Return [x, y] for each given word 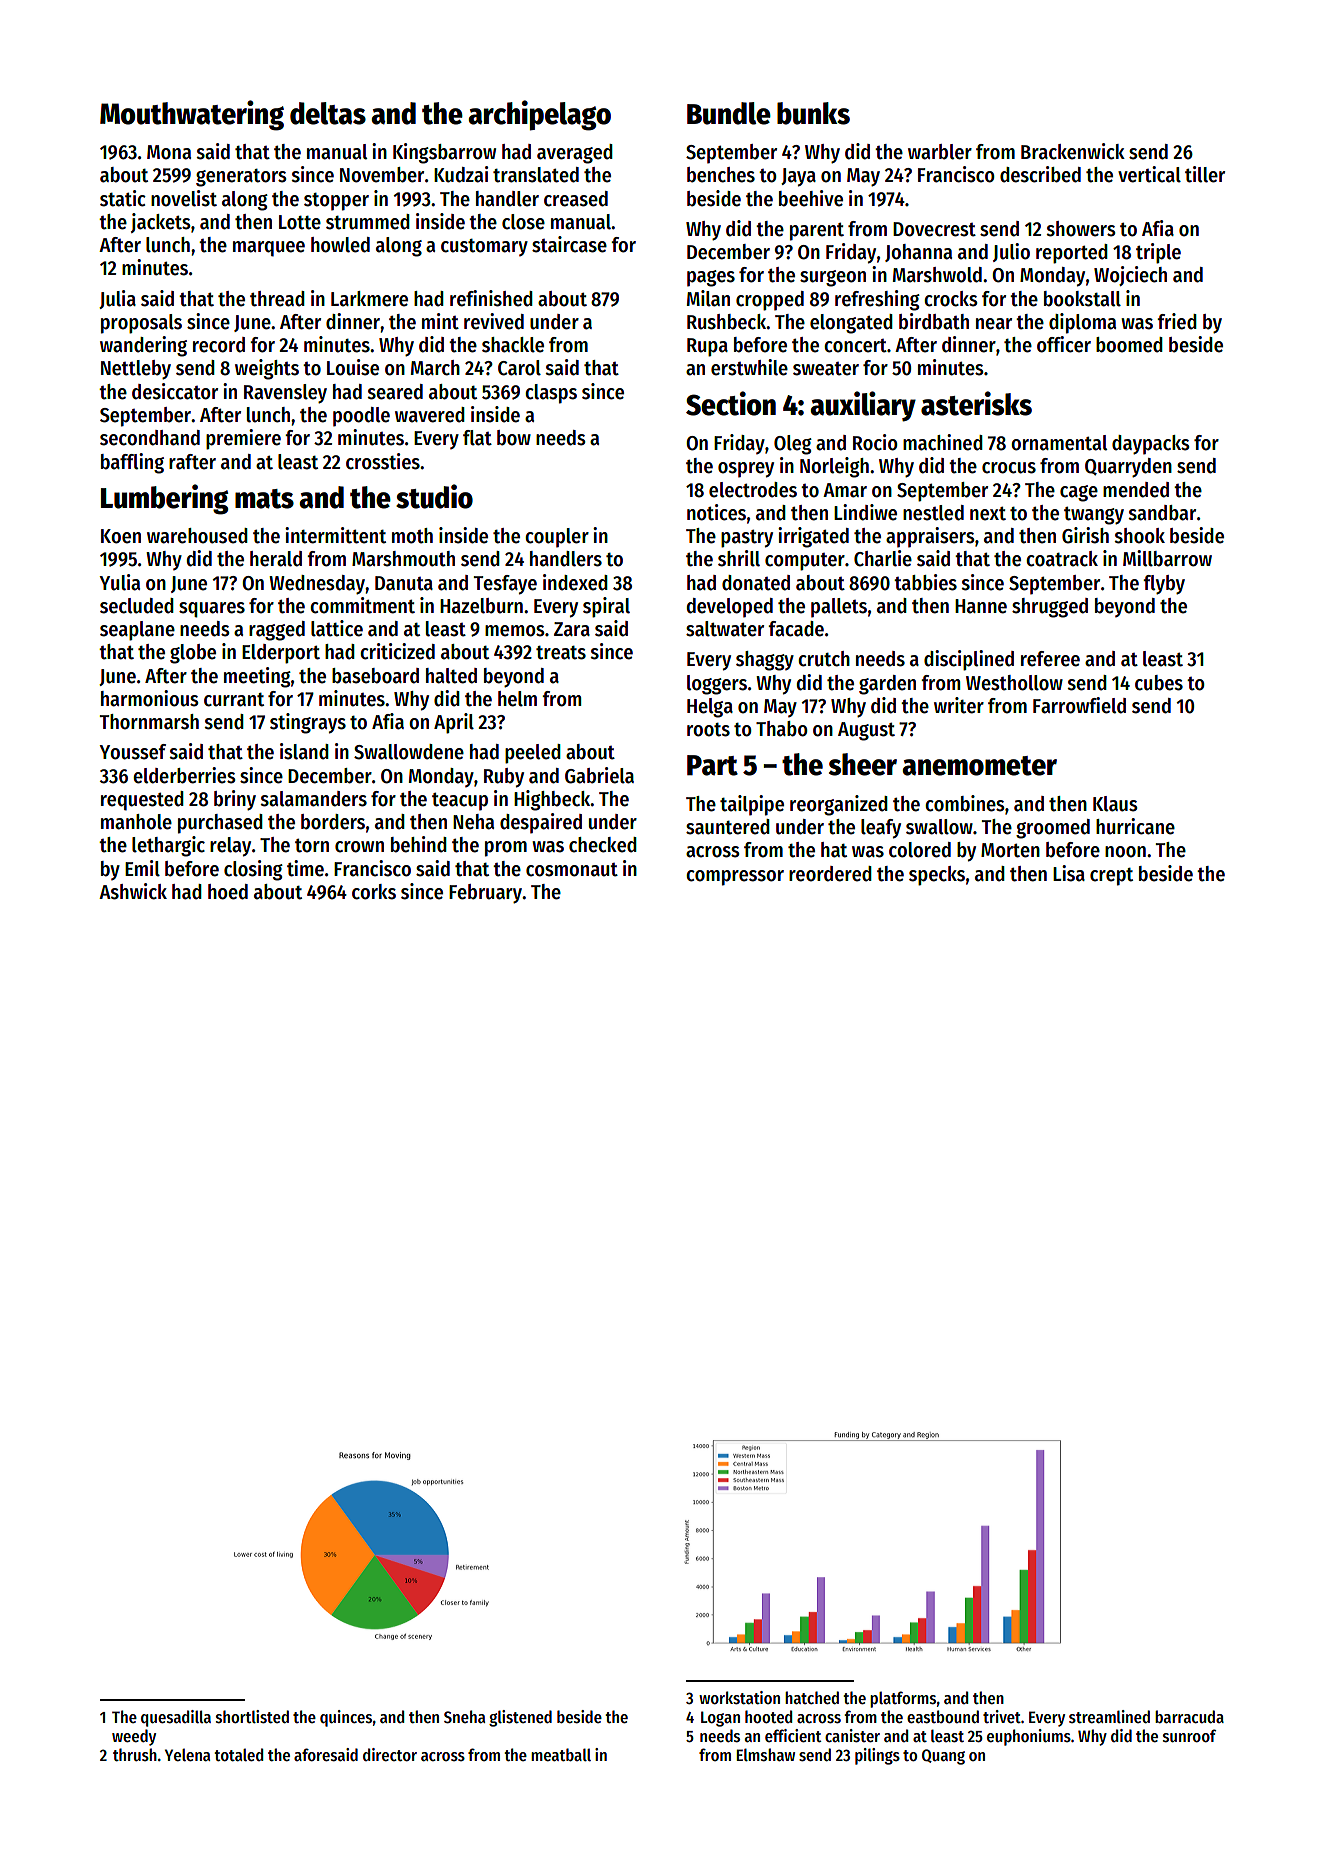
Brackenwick [1073, 151]
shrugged [1050, 608]
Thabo [782, 729]
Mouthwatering [192, 115]
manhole [136, 822]
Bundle [729, 113]
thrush [135, 1754]
